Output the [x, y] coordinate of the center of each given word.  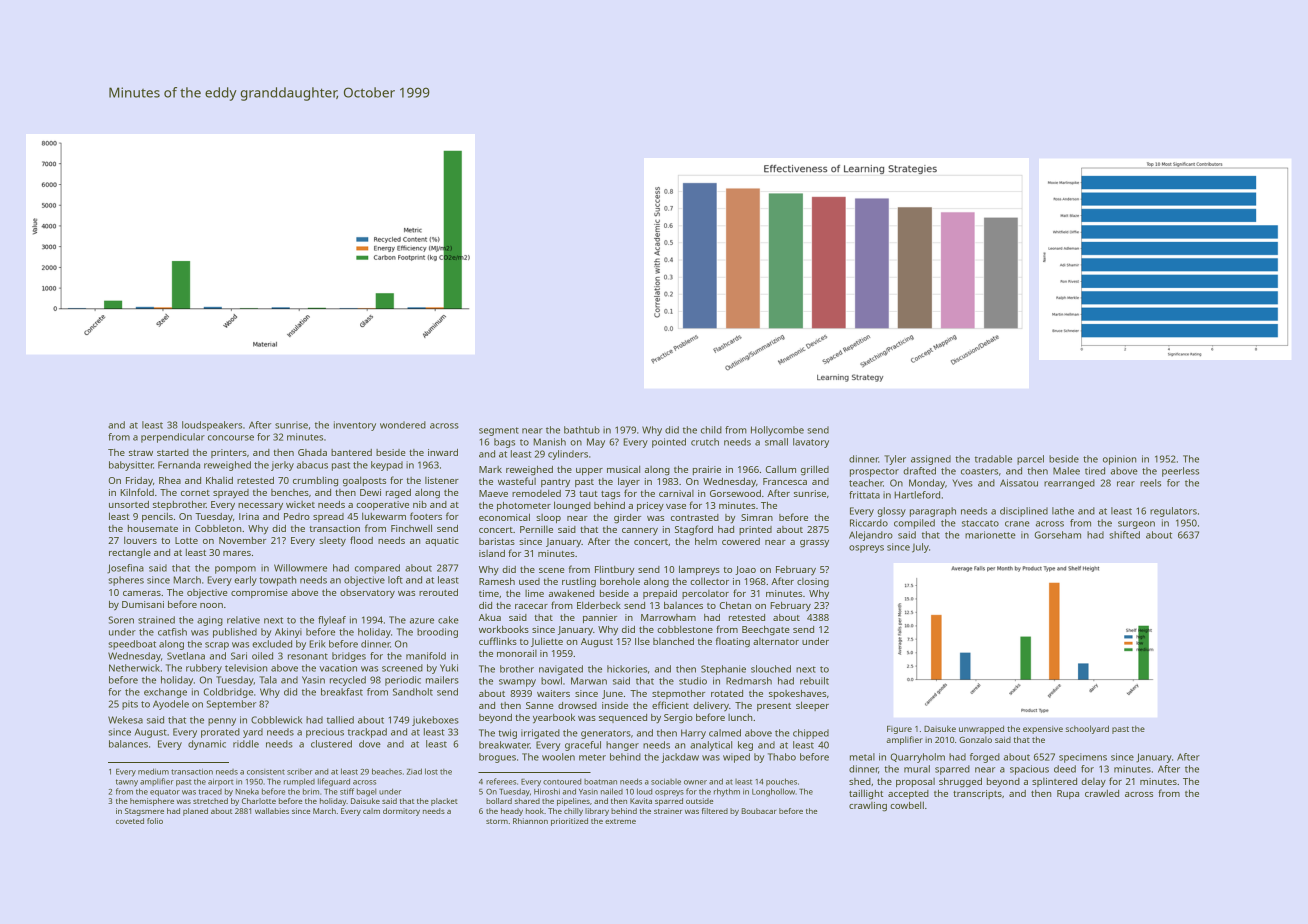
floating [733, 642]
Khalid [219, 480]
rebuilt [814, 681]
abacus [312, 465]
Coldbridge [228, 693]
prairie [707, 470]
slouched [771, 669]
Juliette [547, 642]
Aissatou [1019, 483]
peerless [1180, 472]
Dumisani [143, 604]
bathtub [582, 430]
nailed [612, 791]
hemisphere [152, 802]
